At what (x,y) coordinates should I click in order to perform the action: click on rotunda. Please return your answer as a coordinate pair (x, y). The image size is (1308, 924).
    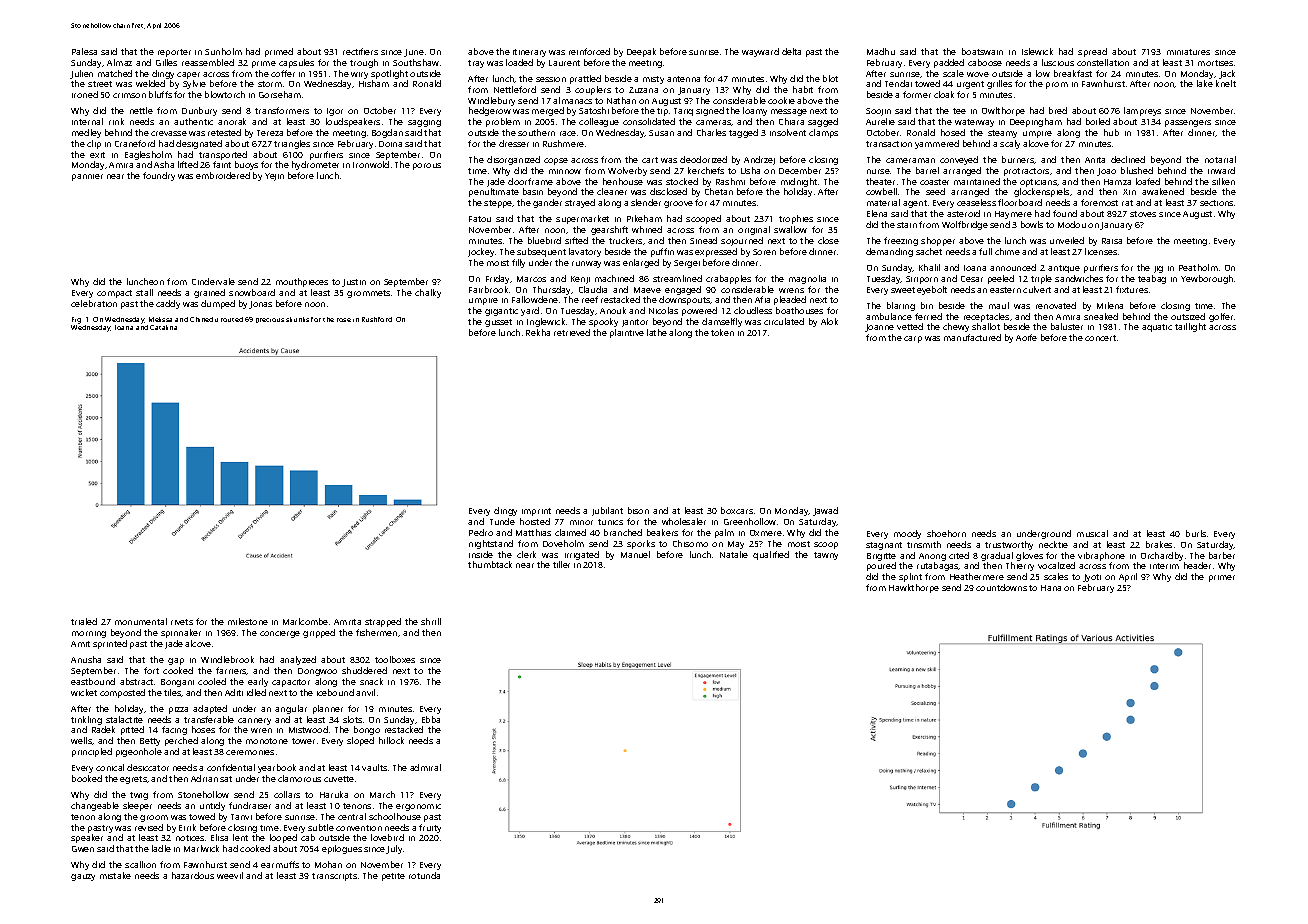
    Looking at the image, I should click on (424, 875).
